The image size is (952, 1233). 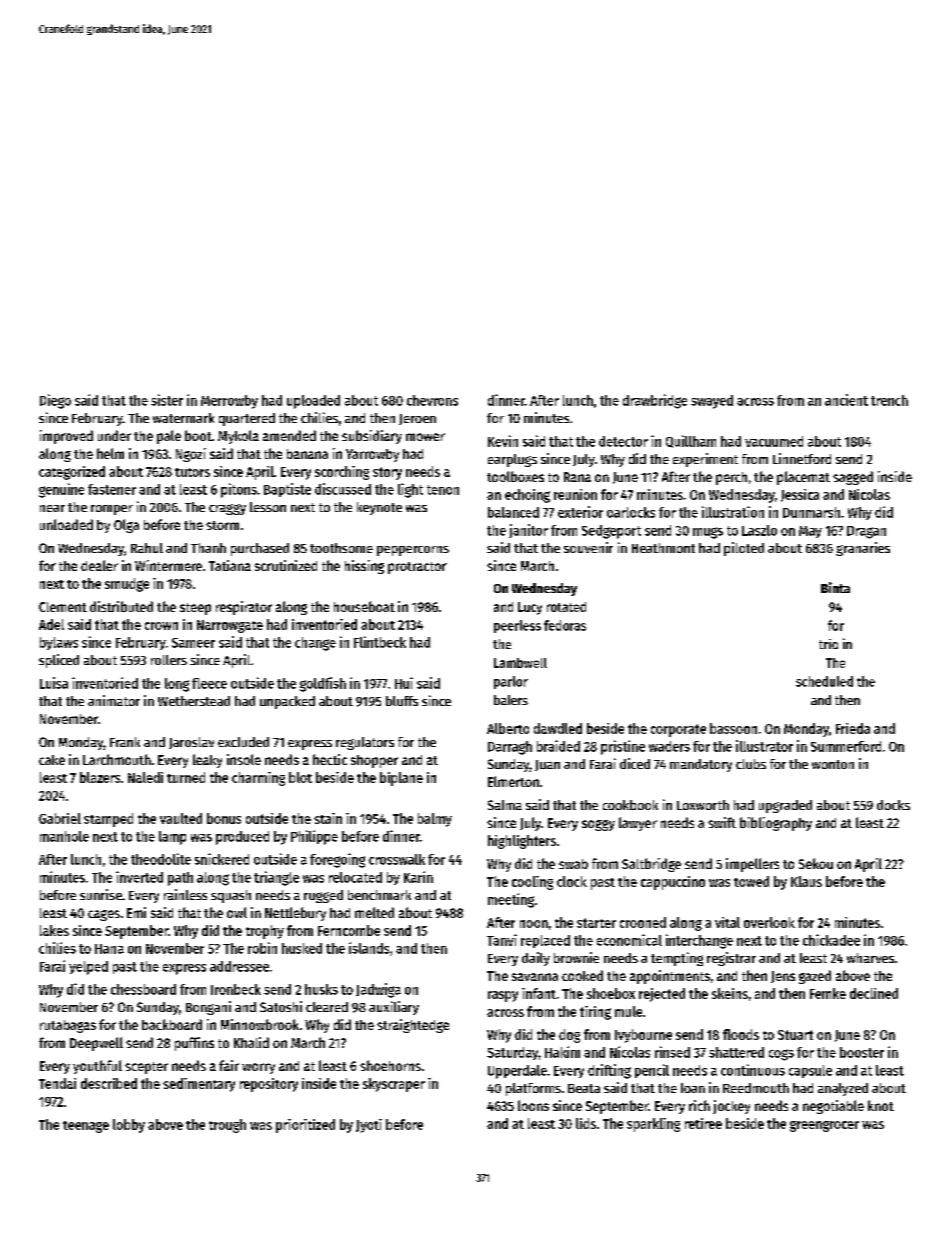 I want to click on Satoshi, so click(x=281, y=1006).
